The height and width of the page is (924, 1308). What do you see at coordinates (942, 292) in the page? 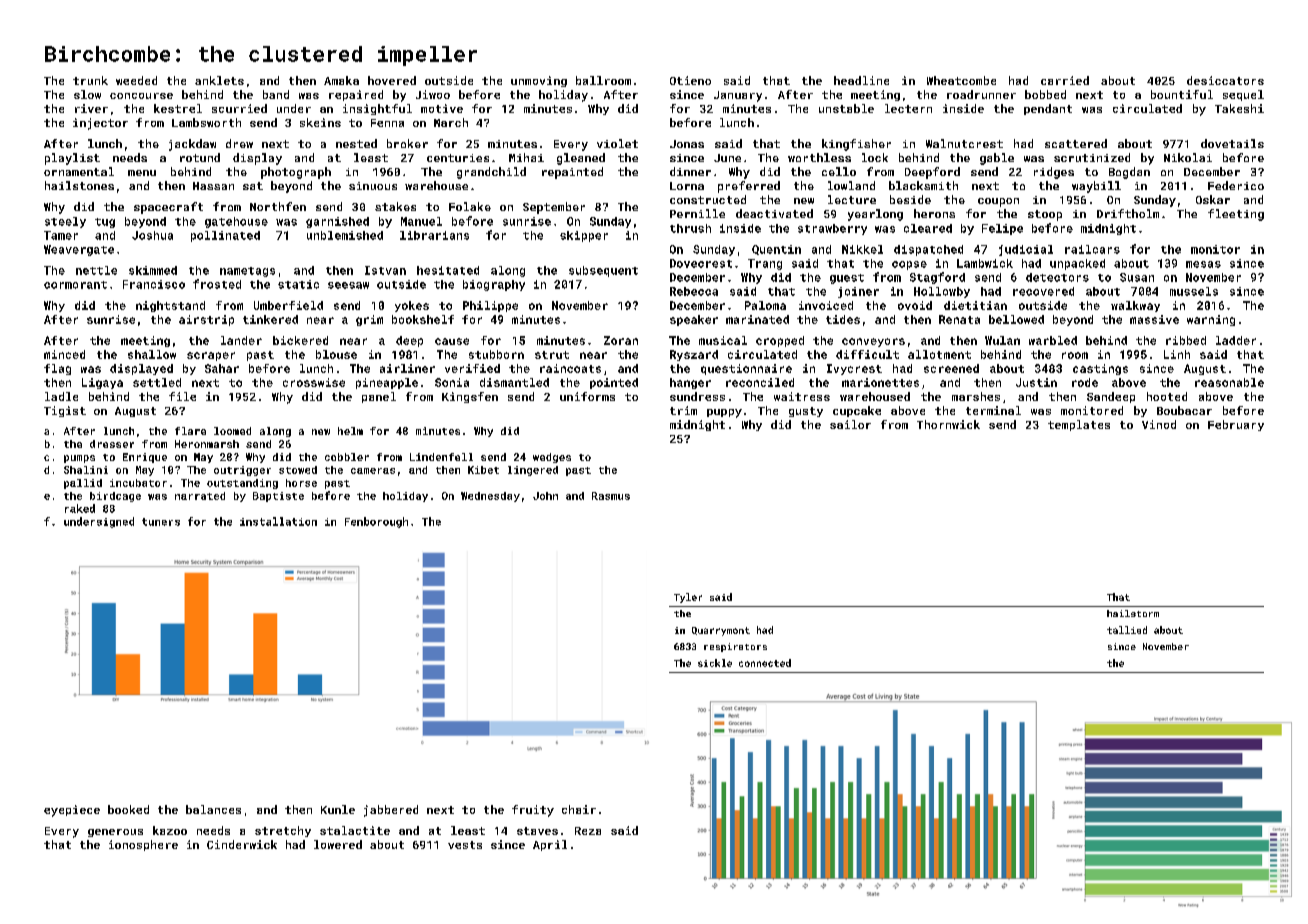
I see `Hollowby` at bounding box center [942, 292].
